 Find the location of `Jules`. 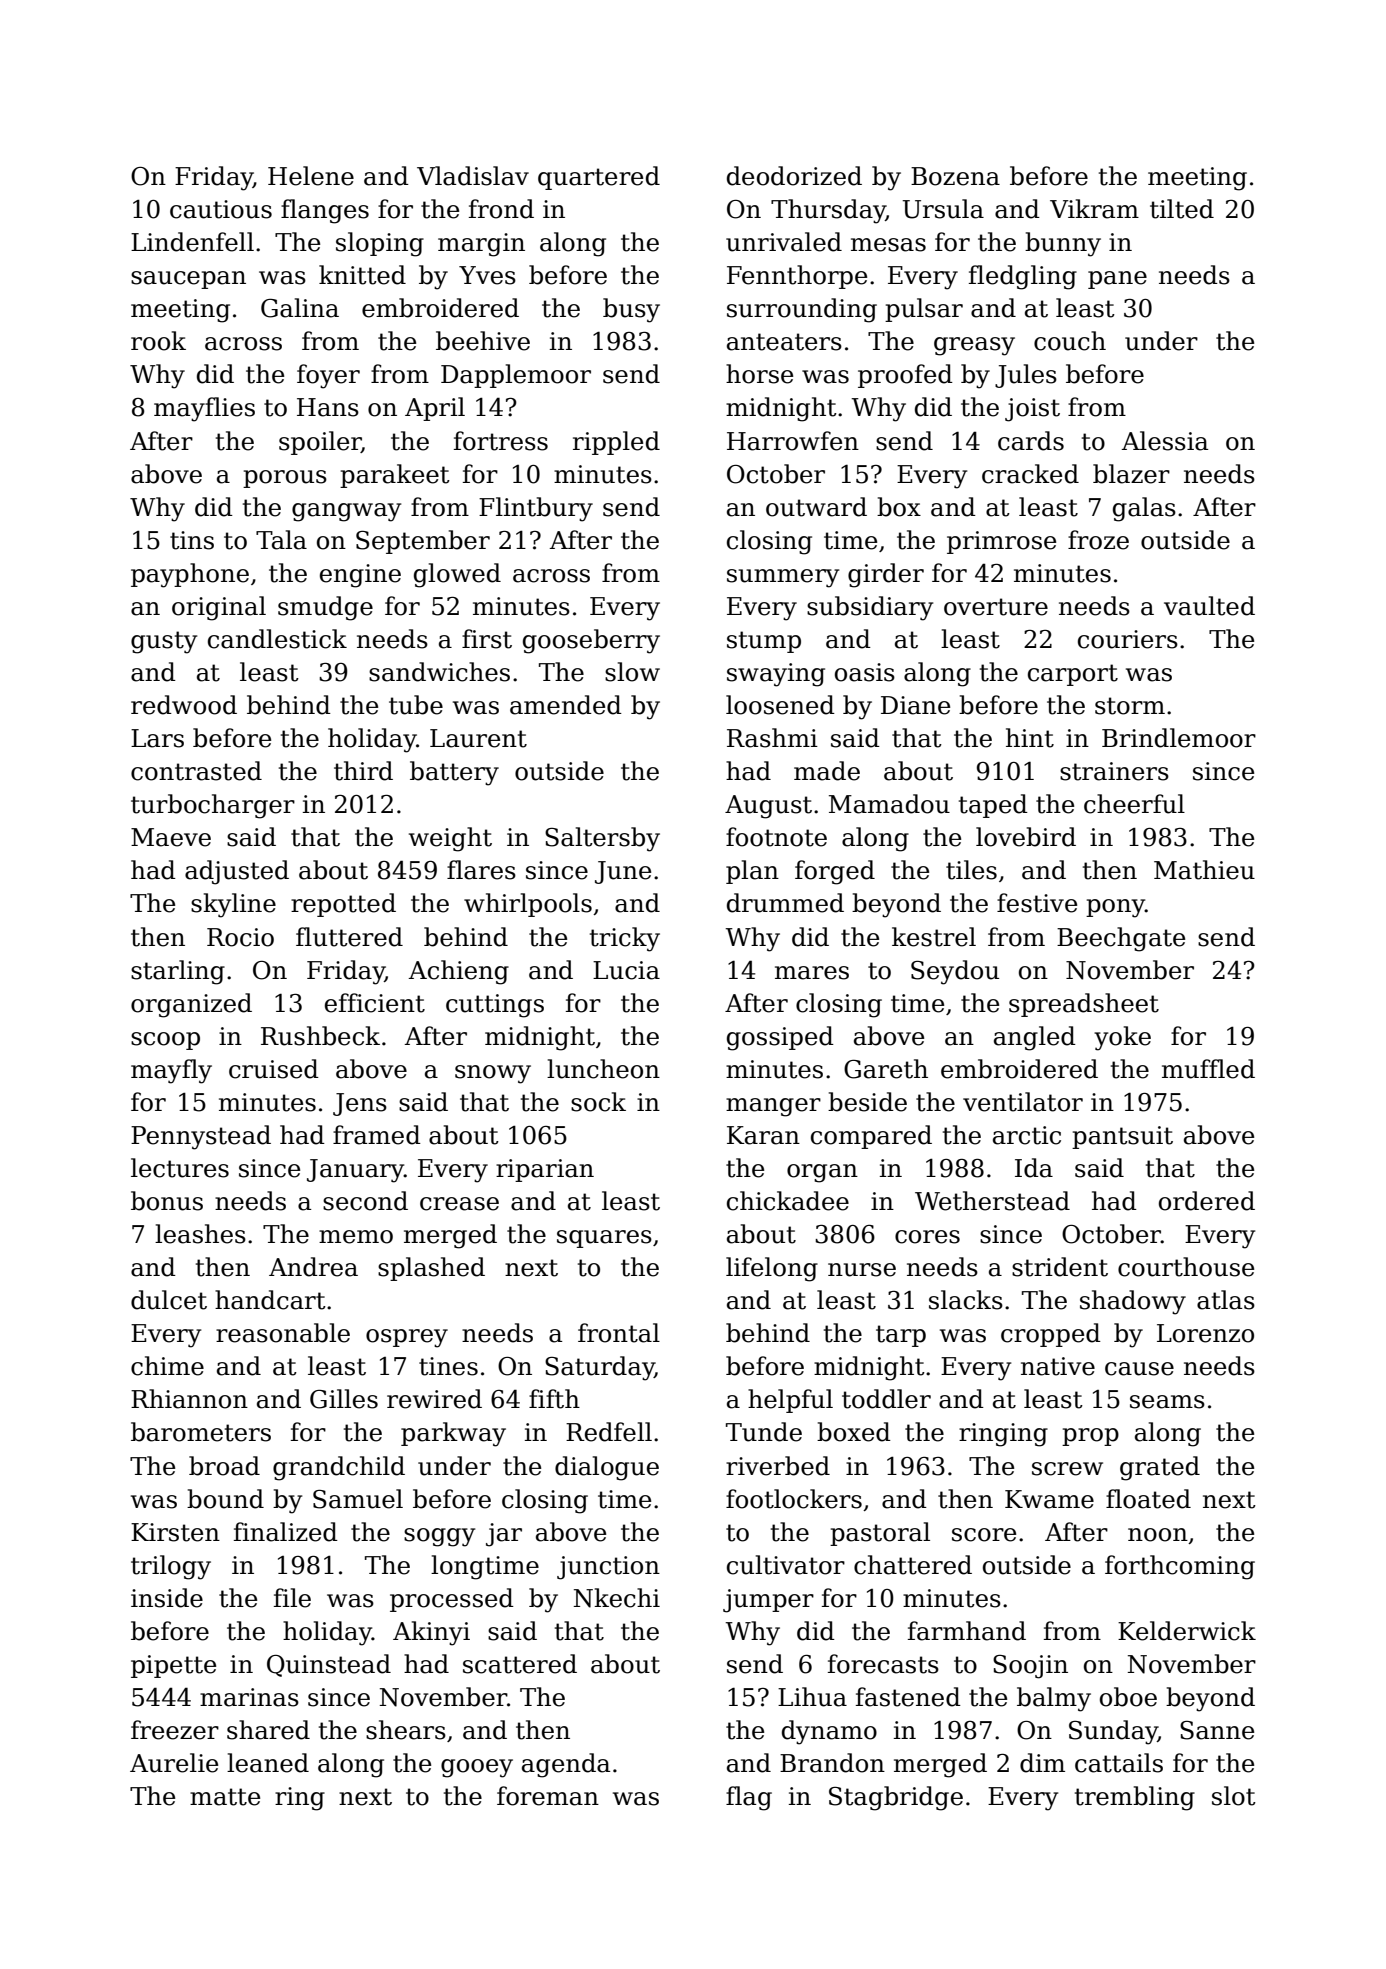

Jules is located at coordinates (1026, 376).
